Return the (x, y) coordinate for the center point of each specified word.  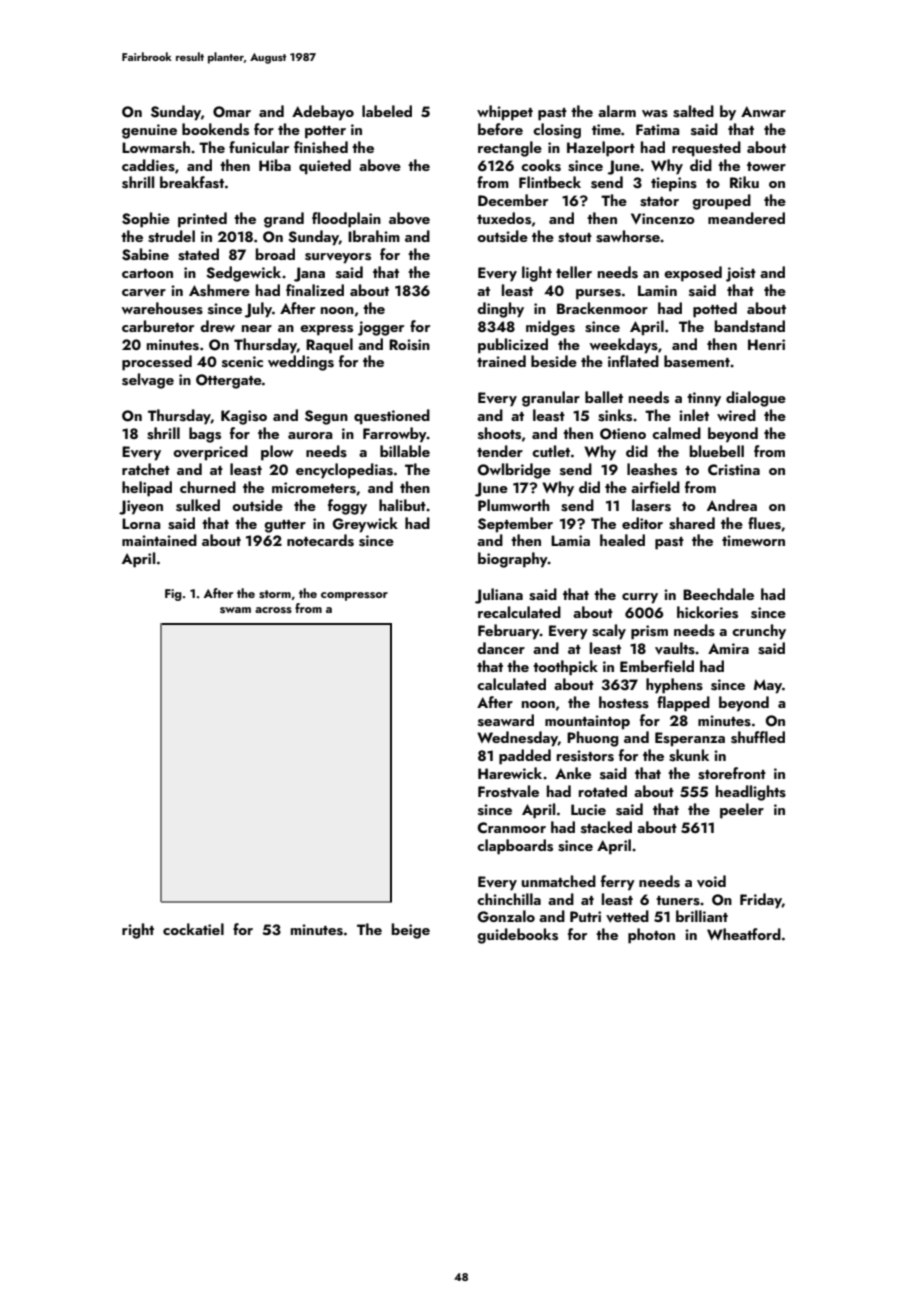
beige (411, 931)
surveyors (338, 258)
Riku (744, 182)
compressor (354, 596)
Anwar (763, 111)
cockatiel (193, 929)
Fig (173, 595)
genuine (149, 131)
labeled (387, 111)
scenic (242, 362)
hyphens (674, 686)
